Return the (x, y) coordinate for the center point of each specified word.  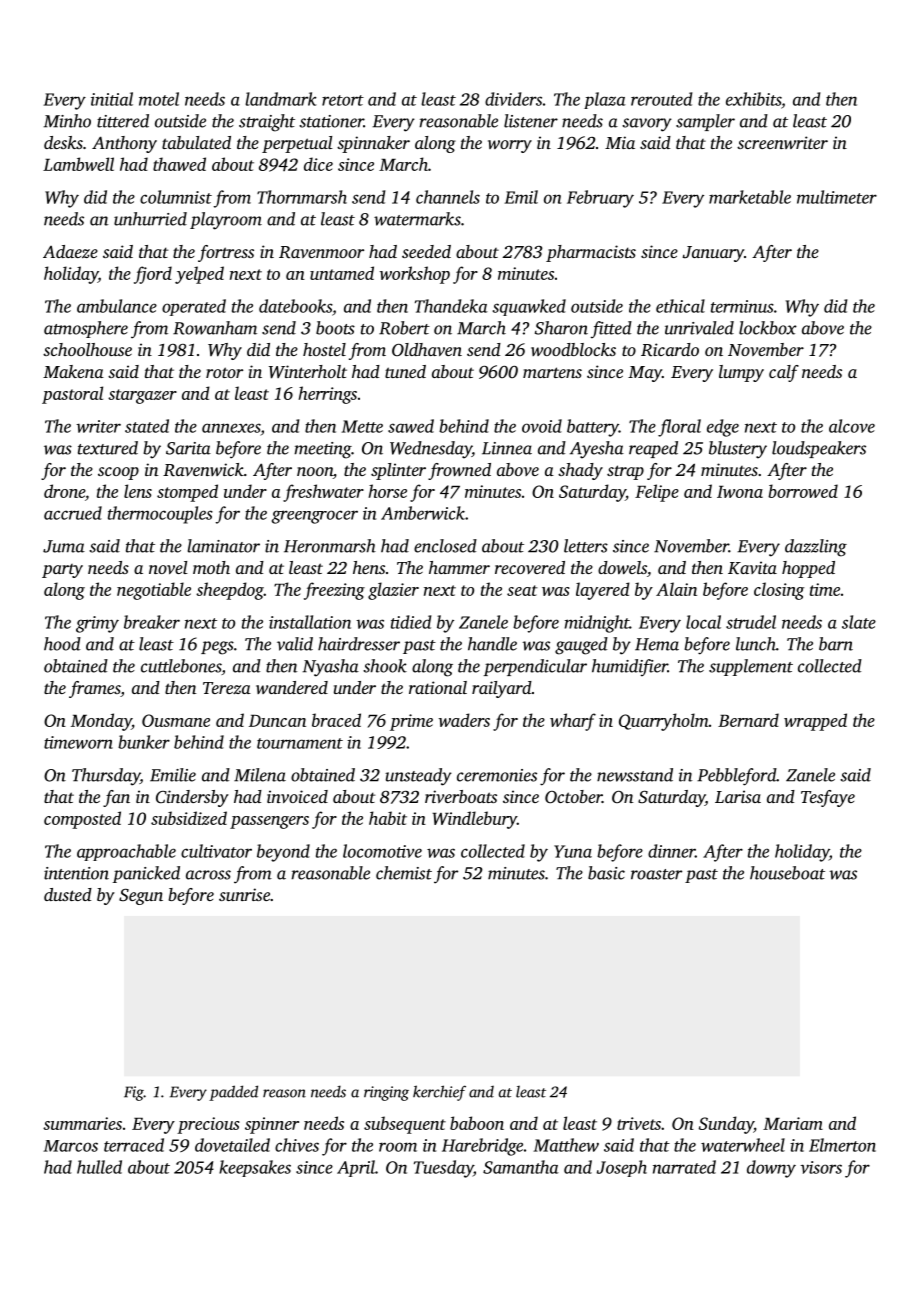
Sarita (188, 448)
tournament (300, 743)
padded (233, 1093)
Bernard (748, 720)
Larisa (738, 796)
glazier (393, 591)
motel (159, 99)
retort (343, 100)
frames (95, 689)
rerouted (661, 99)
